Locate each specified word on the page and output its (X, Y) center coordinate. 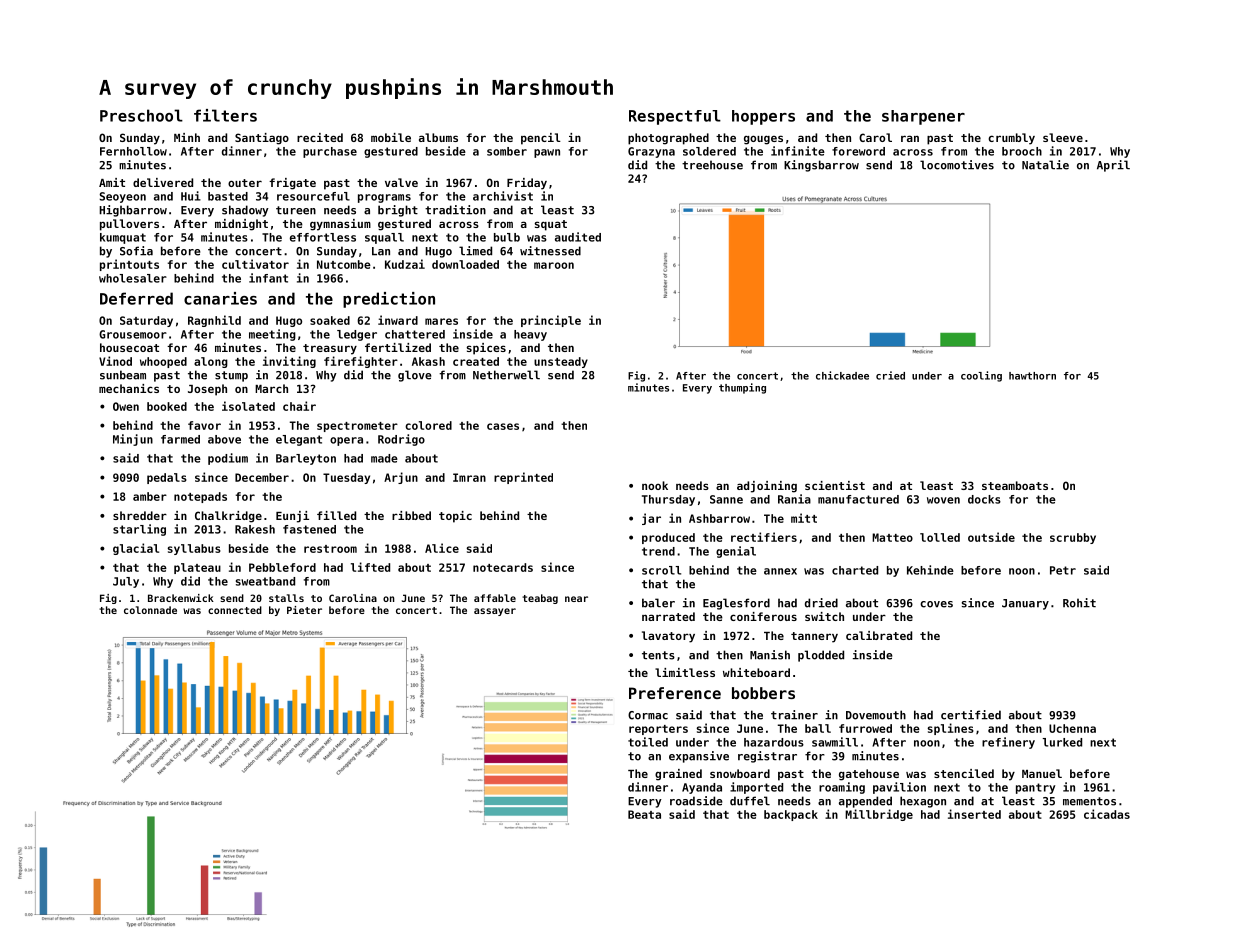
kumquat (123, 238)
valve (401, 182)
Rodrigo (401, 440)
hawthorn (1032, 376)
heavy (530, 335)
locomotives (957, 165)
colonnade (150, 610)
